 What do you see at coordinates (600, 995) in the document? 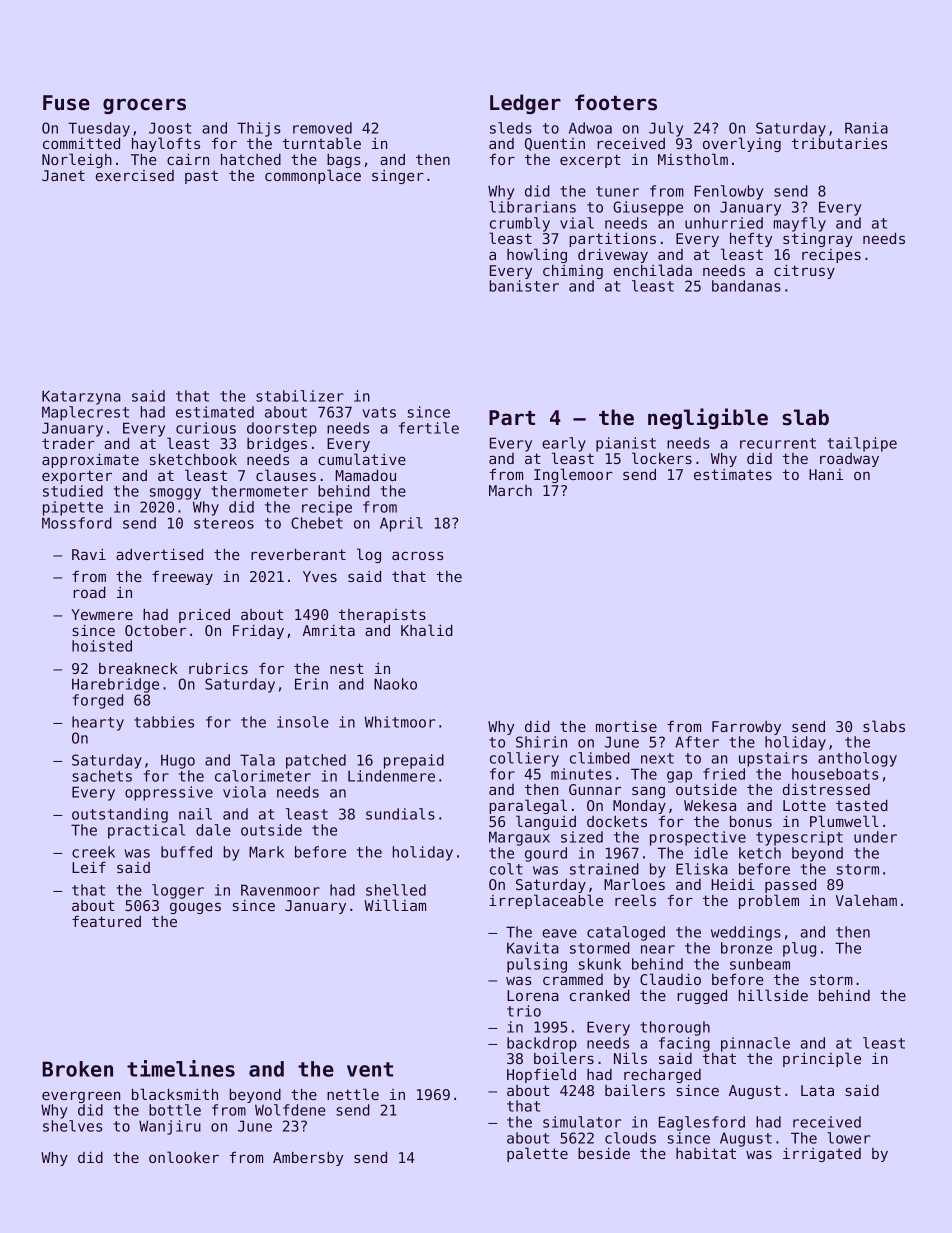
I see `cranked` at bounding box center [600, 995].
